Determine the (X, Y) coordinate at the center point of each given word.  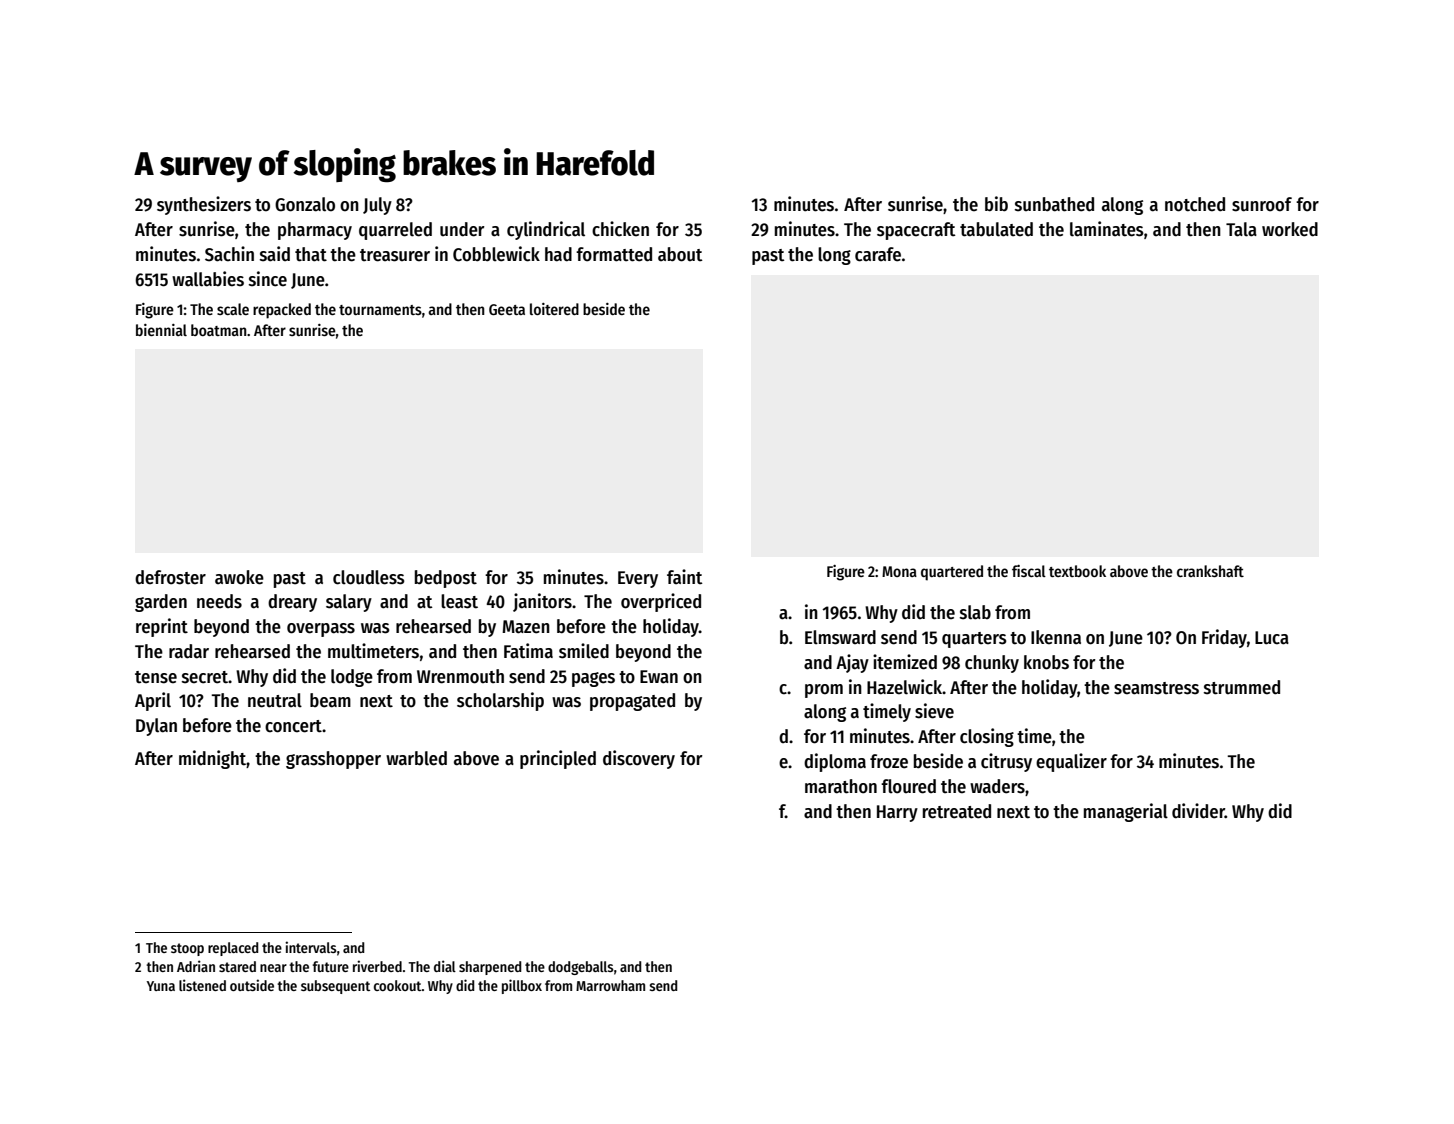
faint (685, 576)
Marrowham (610, 985)
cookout (398, 985)
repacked (282, 311)
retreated (957, 811)
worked (1290, 229)
